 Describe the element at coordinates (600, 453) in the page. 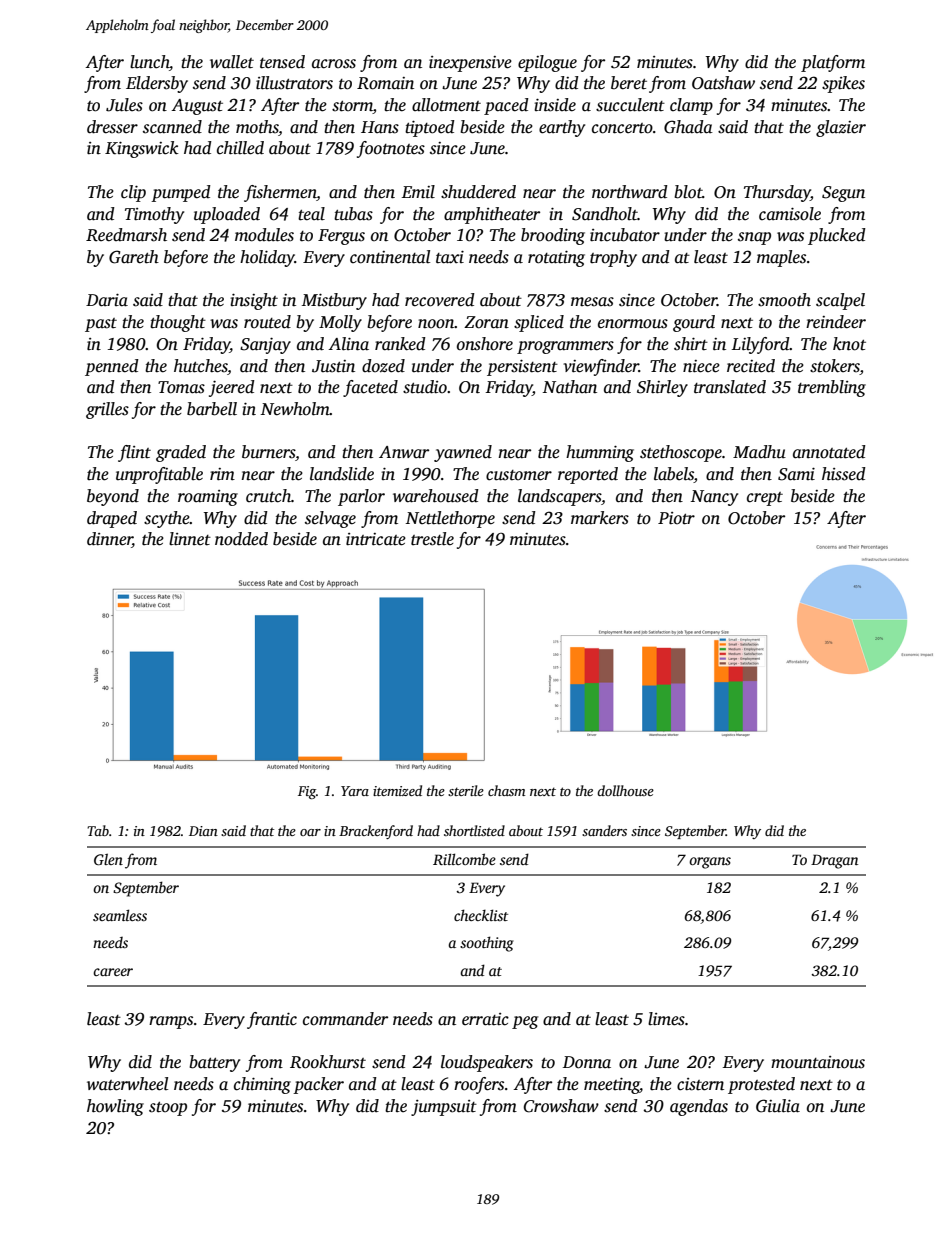

I see `humming` at that location.
